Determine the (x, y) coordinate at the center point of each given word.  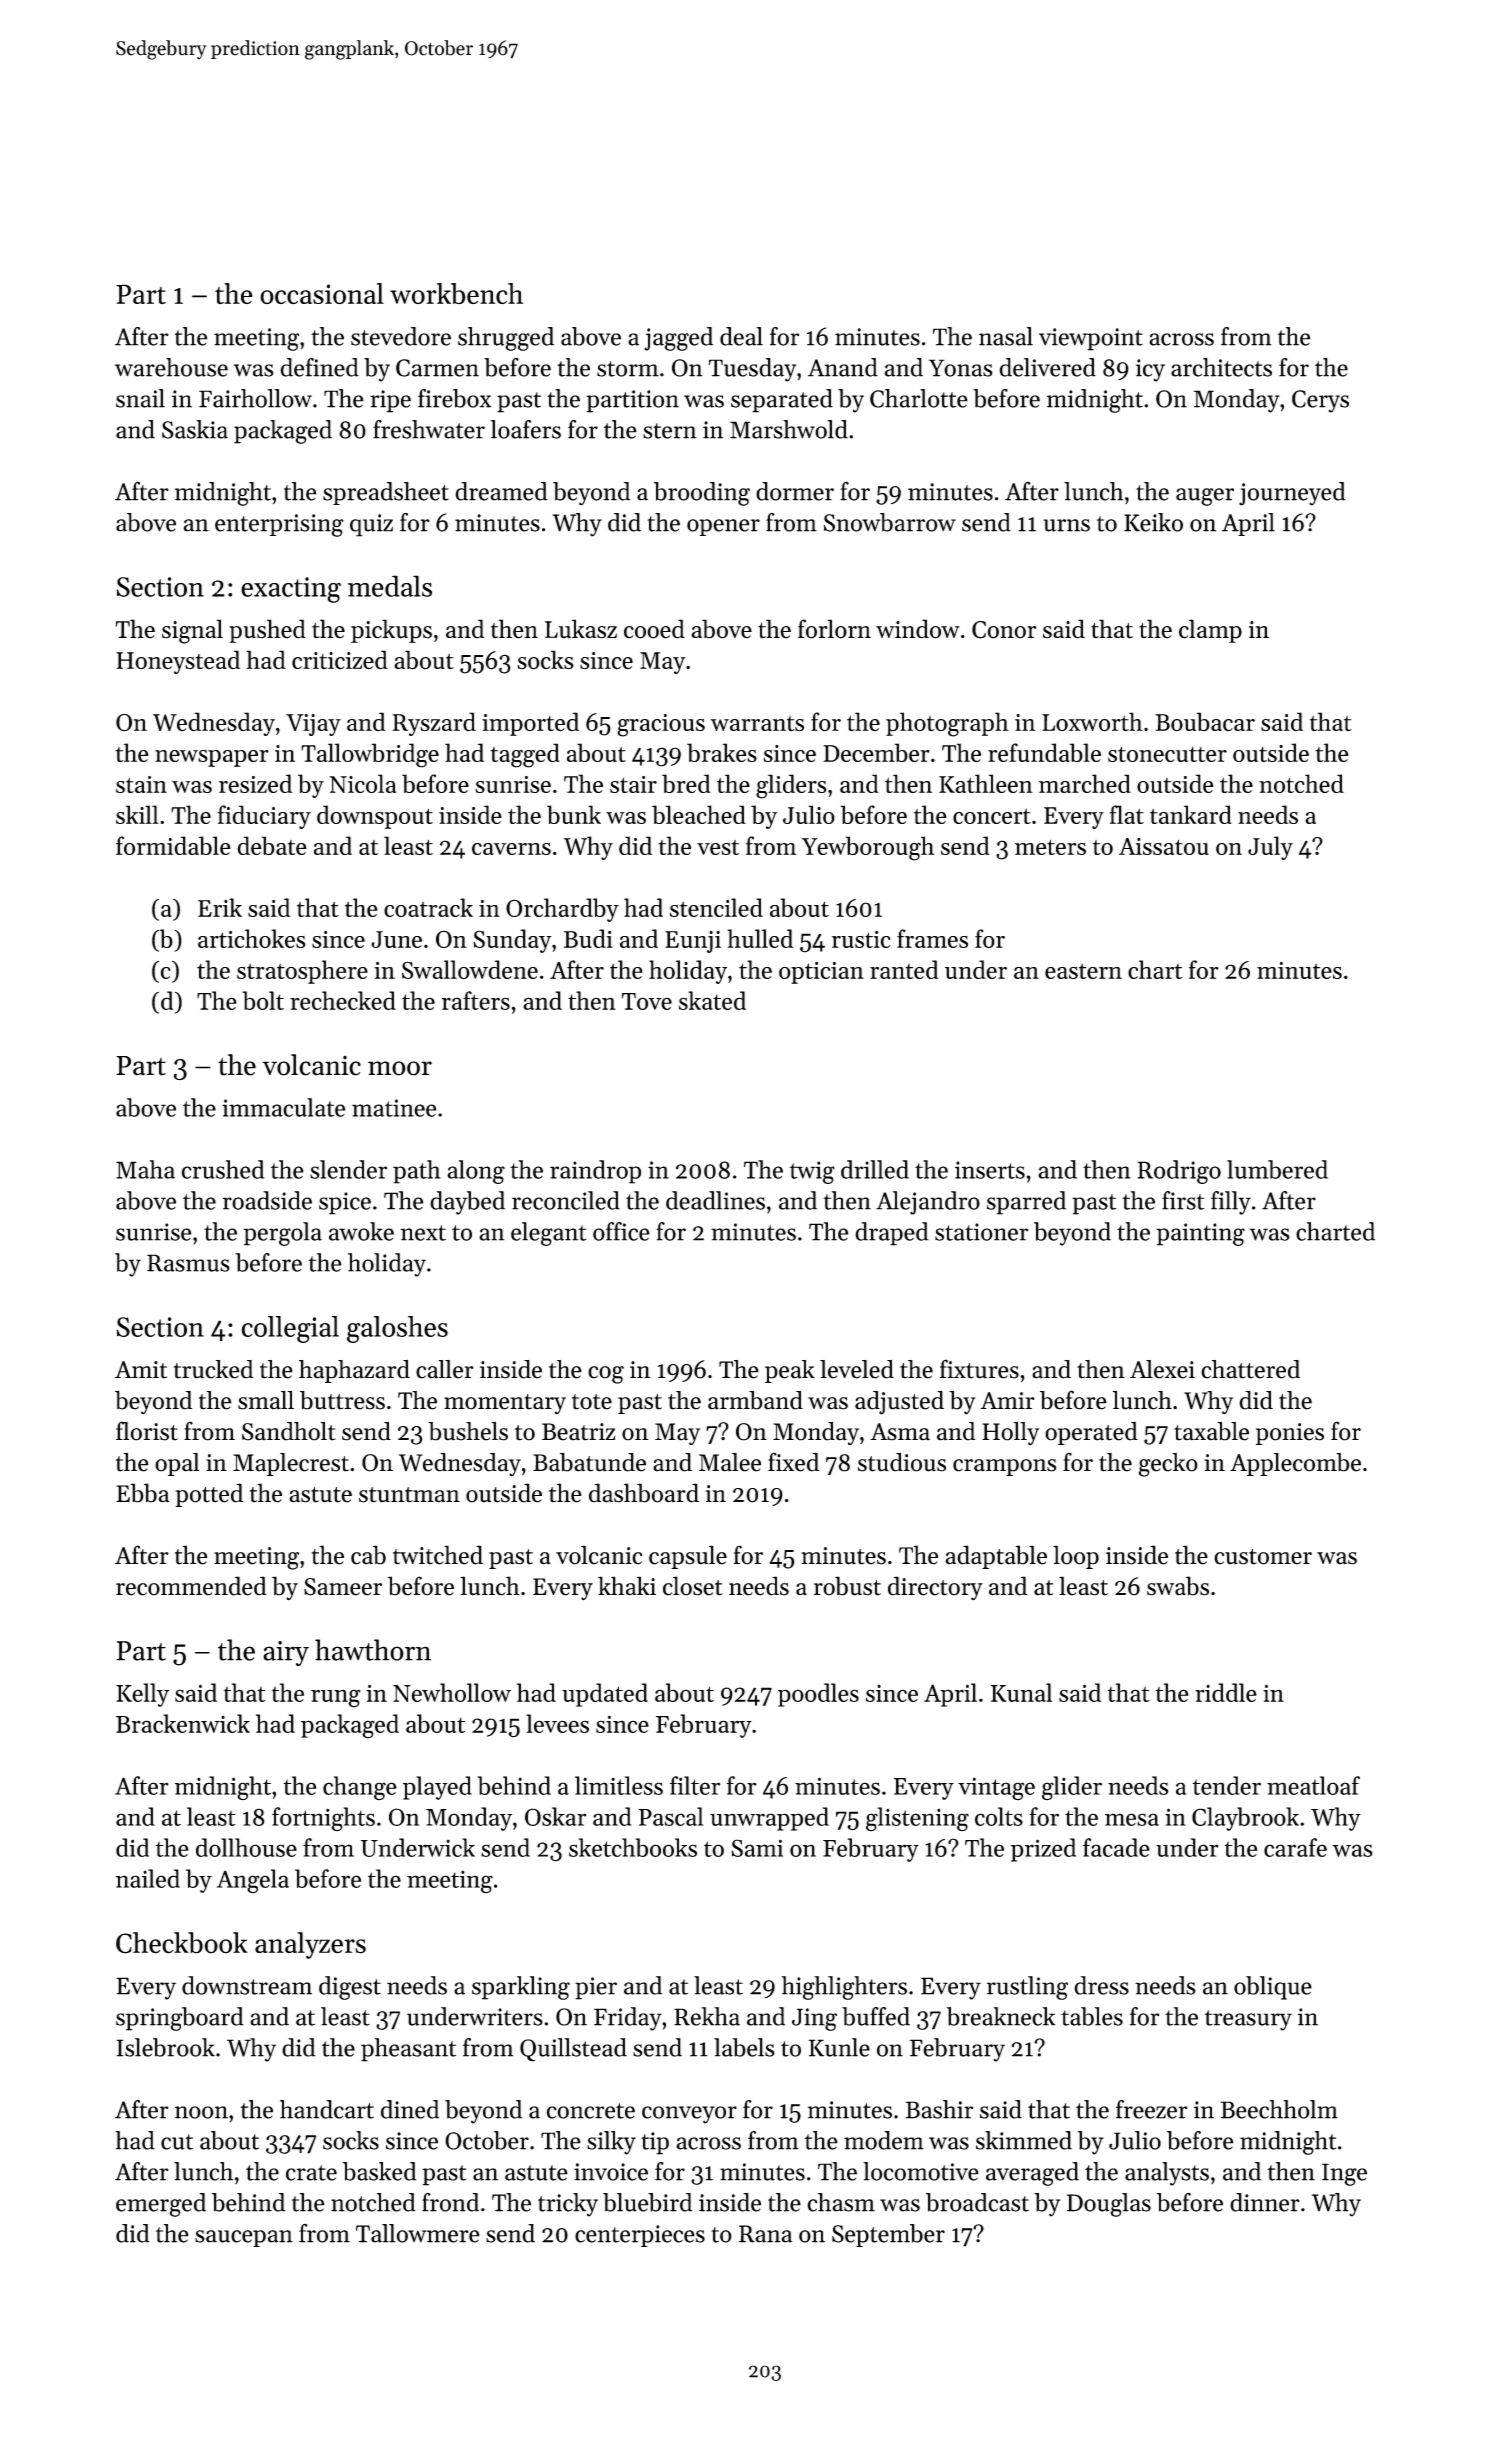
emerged (161, 2205)
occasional (322, 294)
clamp (1210, 631)
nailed (148, 1878)
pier (596, 1988)
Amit (141, 1370)
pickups (391, 631)
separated (782, 401)
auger (1205, 497)
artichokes (252, 938)
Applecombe (1295, 1464)
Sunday (512, 941)
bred (686, 783)
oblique (1273, 1988)
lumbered (1277, 1169)
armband (755, 1400)
